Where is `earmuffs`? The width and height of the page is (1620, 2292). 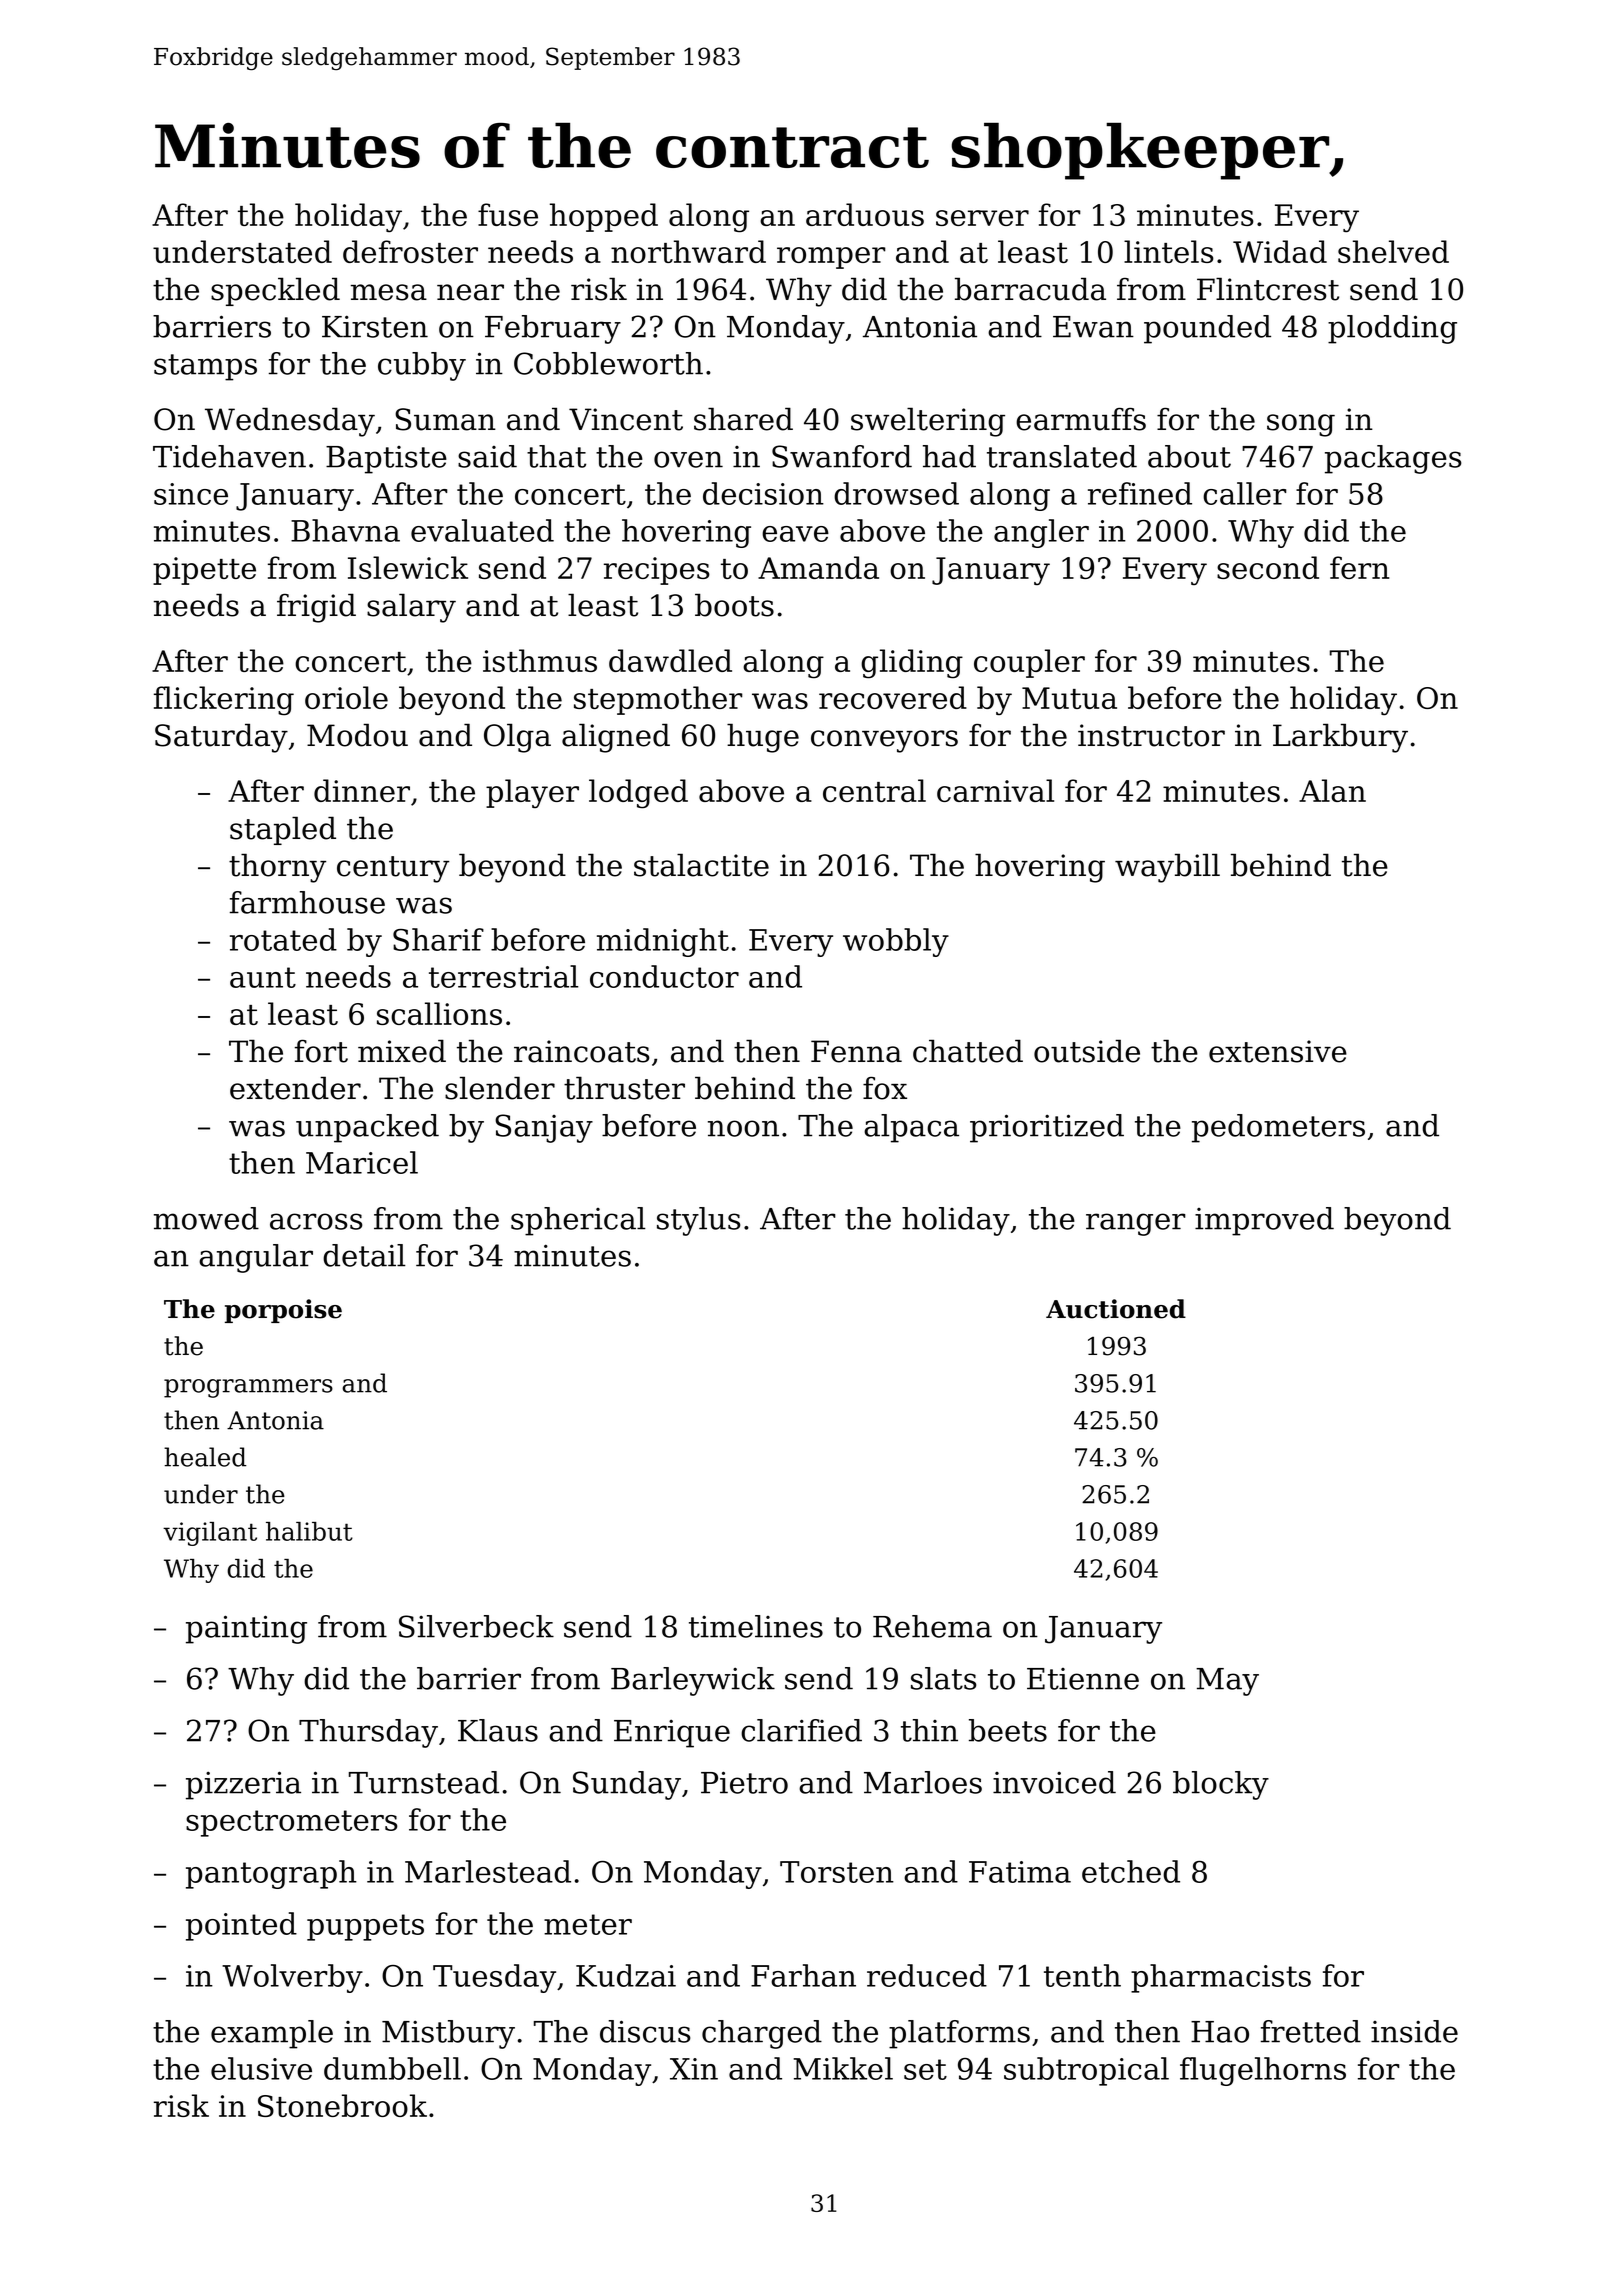
earmuffs is located at coordinates (1081, 419).
